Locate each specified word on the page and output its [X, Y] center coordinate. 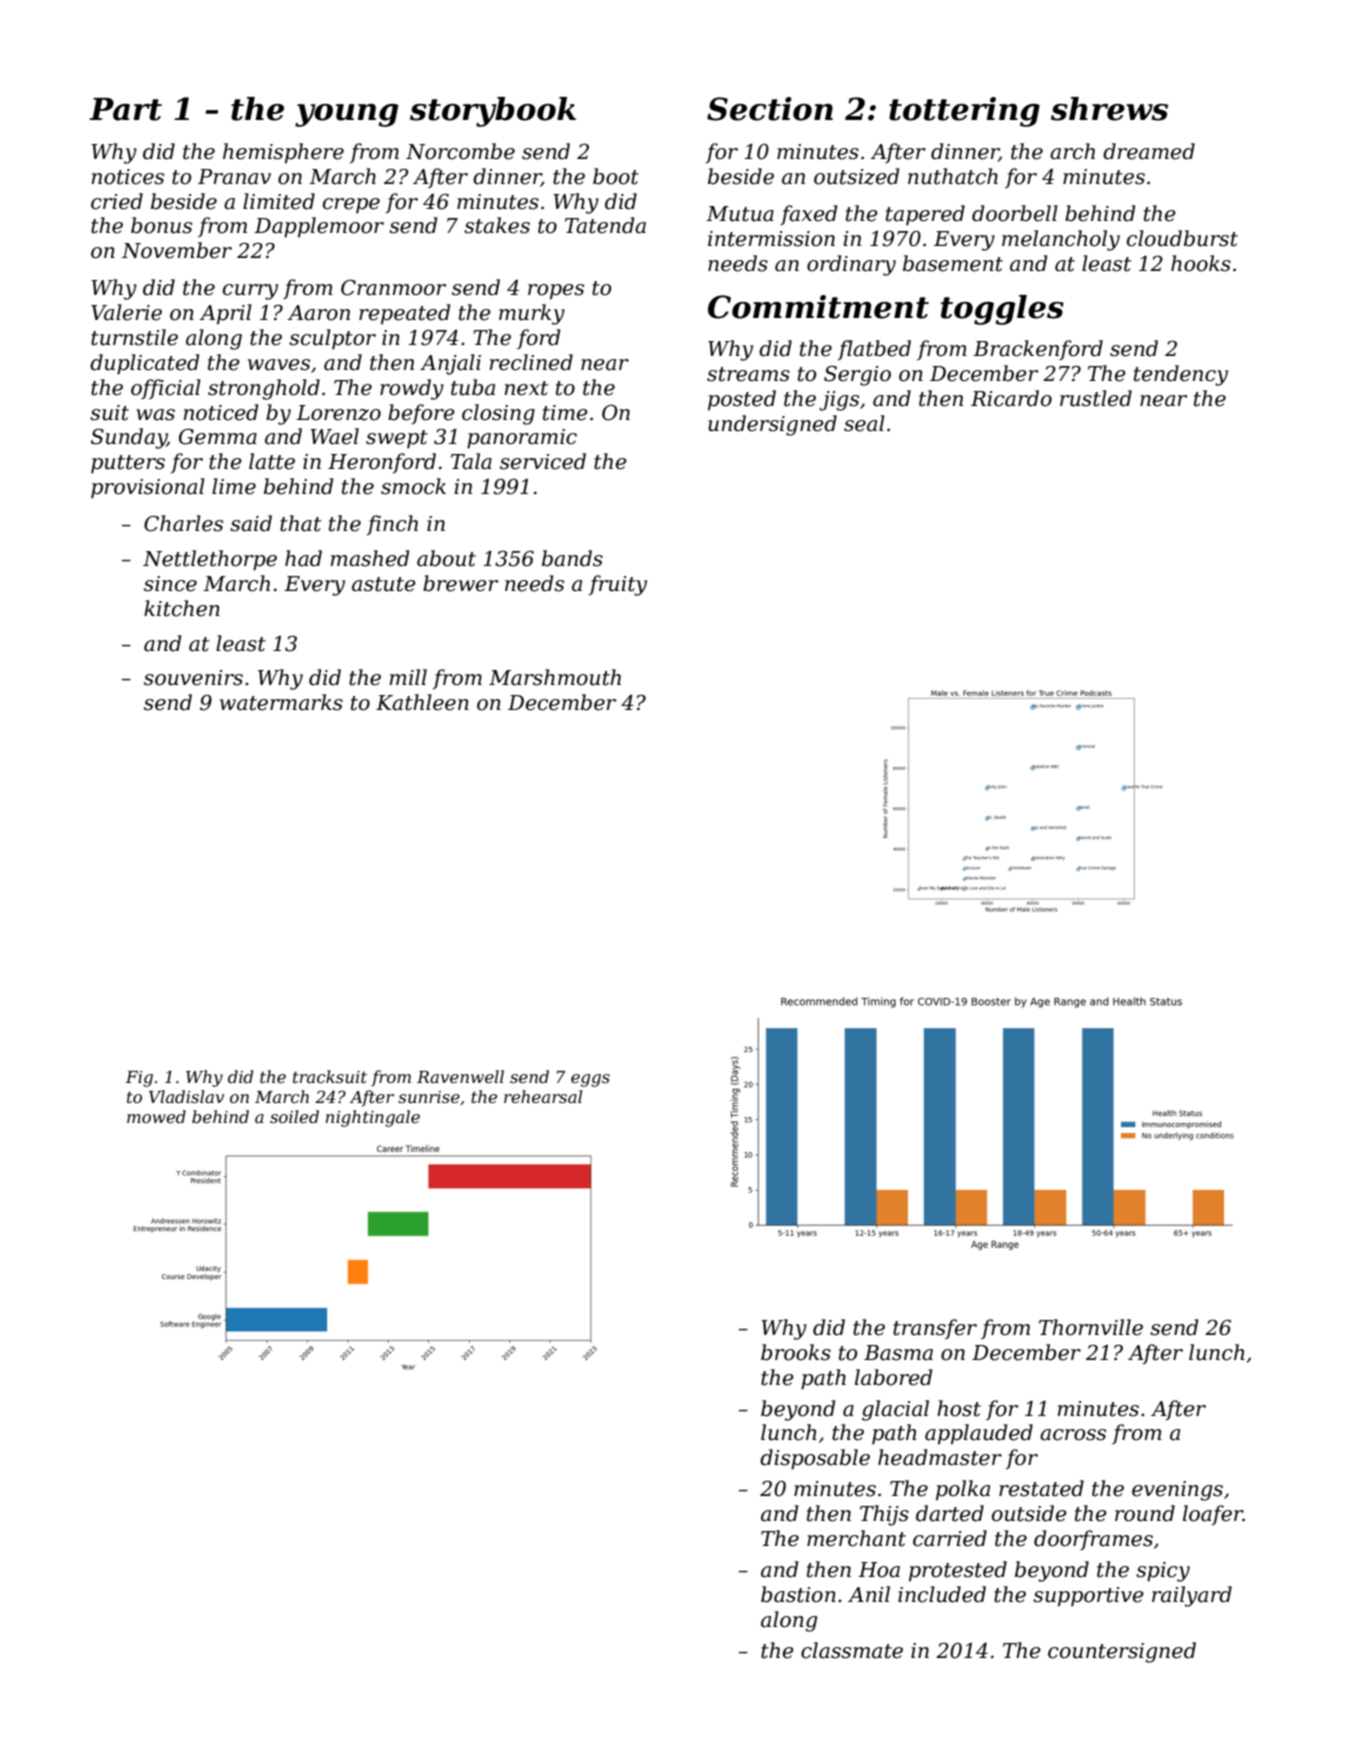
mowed [156, 1116]
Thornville [1091, 1327]
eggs [590, 1080]
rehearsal [543, 1096]
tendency [1181, 375]
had [303, 558]
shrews [1109, 109]
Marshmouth [555, 677]
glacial [895, 1410]
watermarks [281, 702]
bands [572, 558]
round [1145, 1513]
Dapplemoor [319, 227]
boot [616, 176]
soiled [294, 1116]
